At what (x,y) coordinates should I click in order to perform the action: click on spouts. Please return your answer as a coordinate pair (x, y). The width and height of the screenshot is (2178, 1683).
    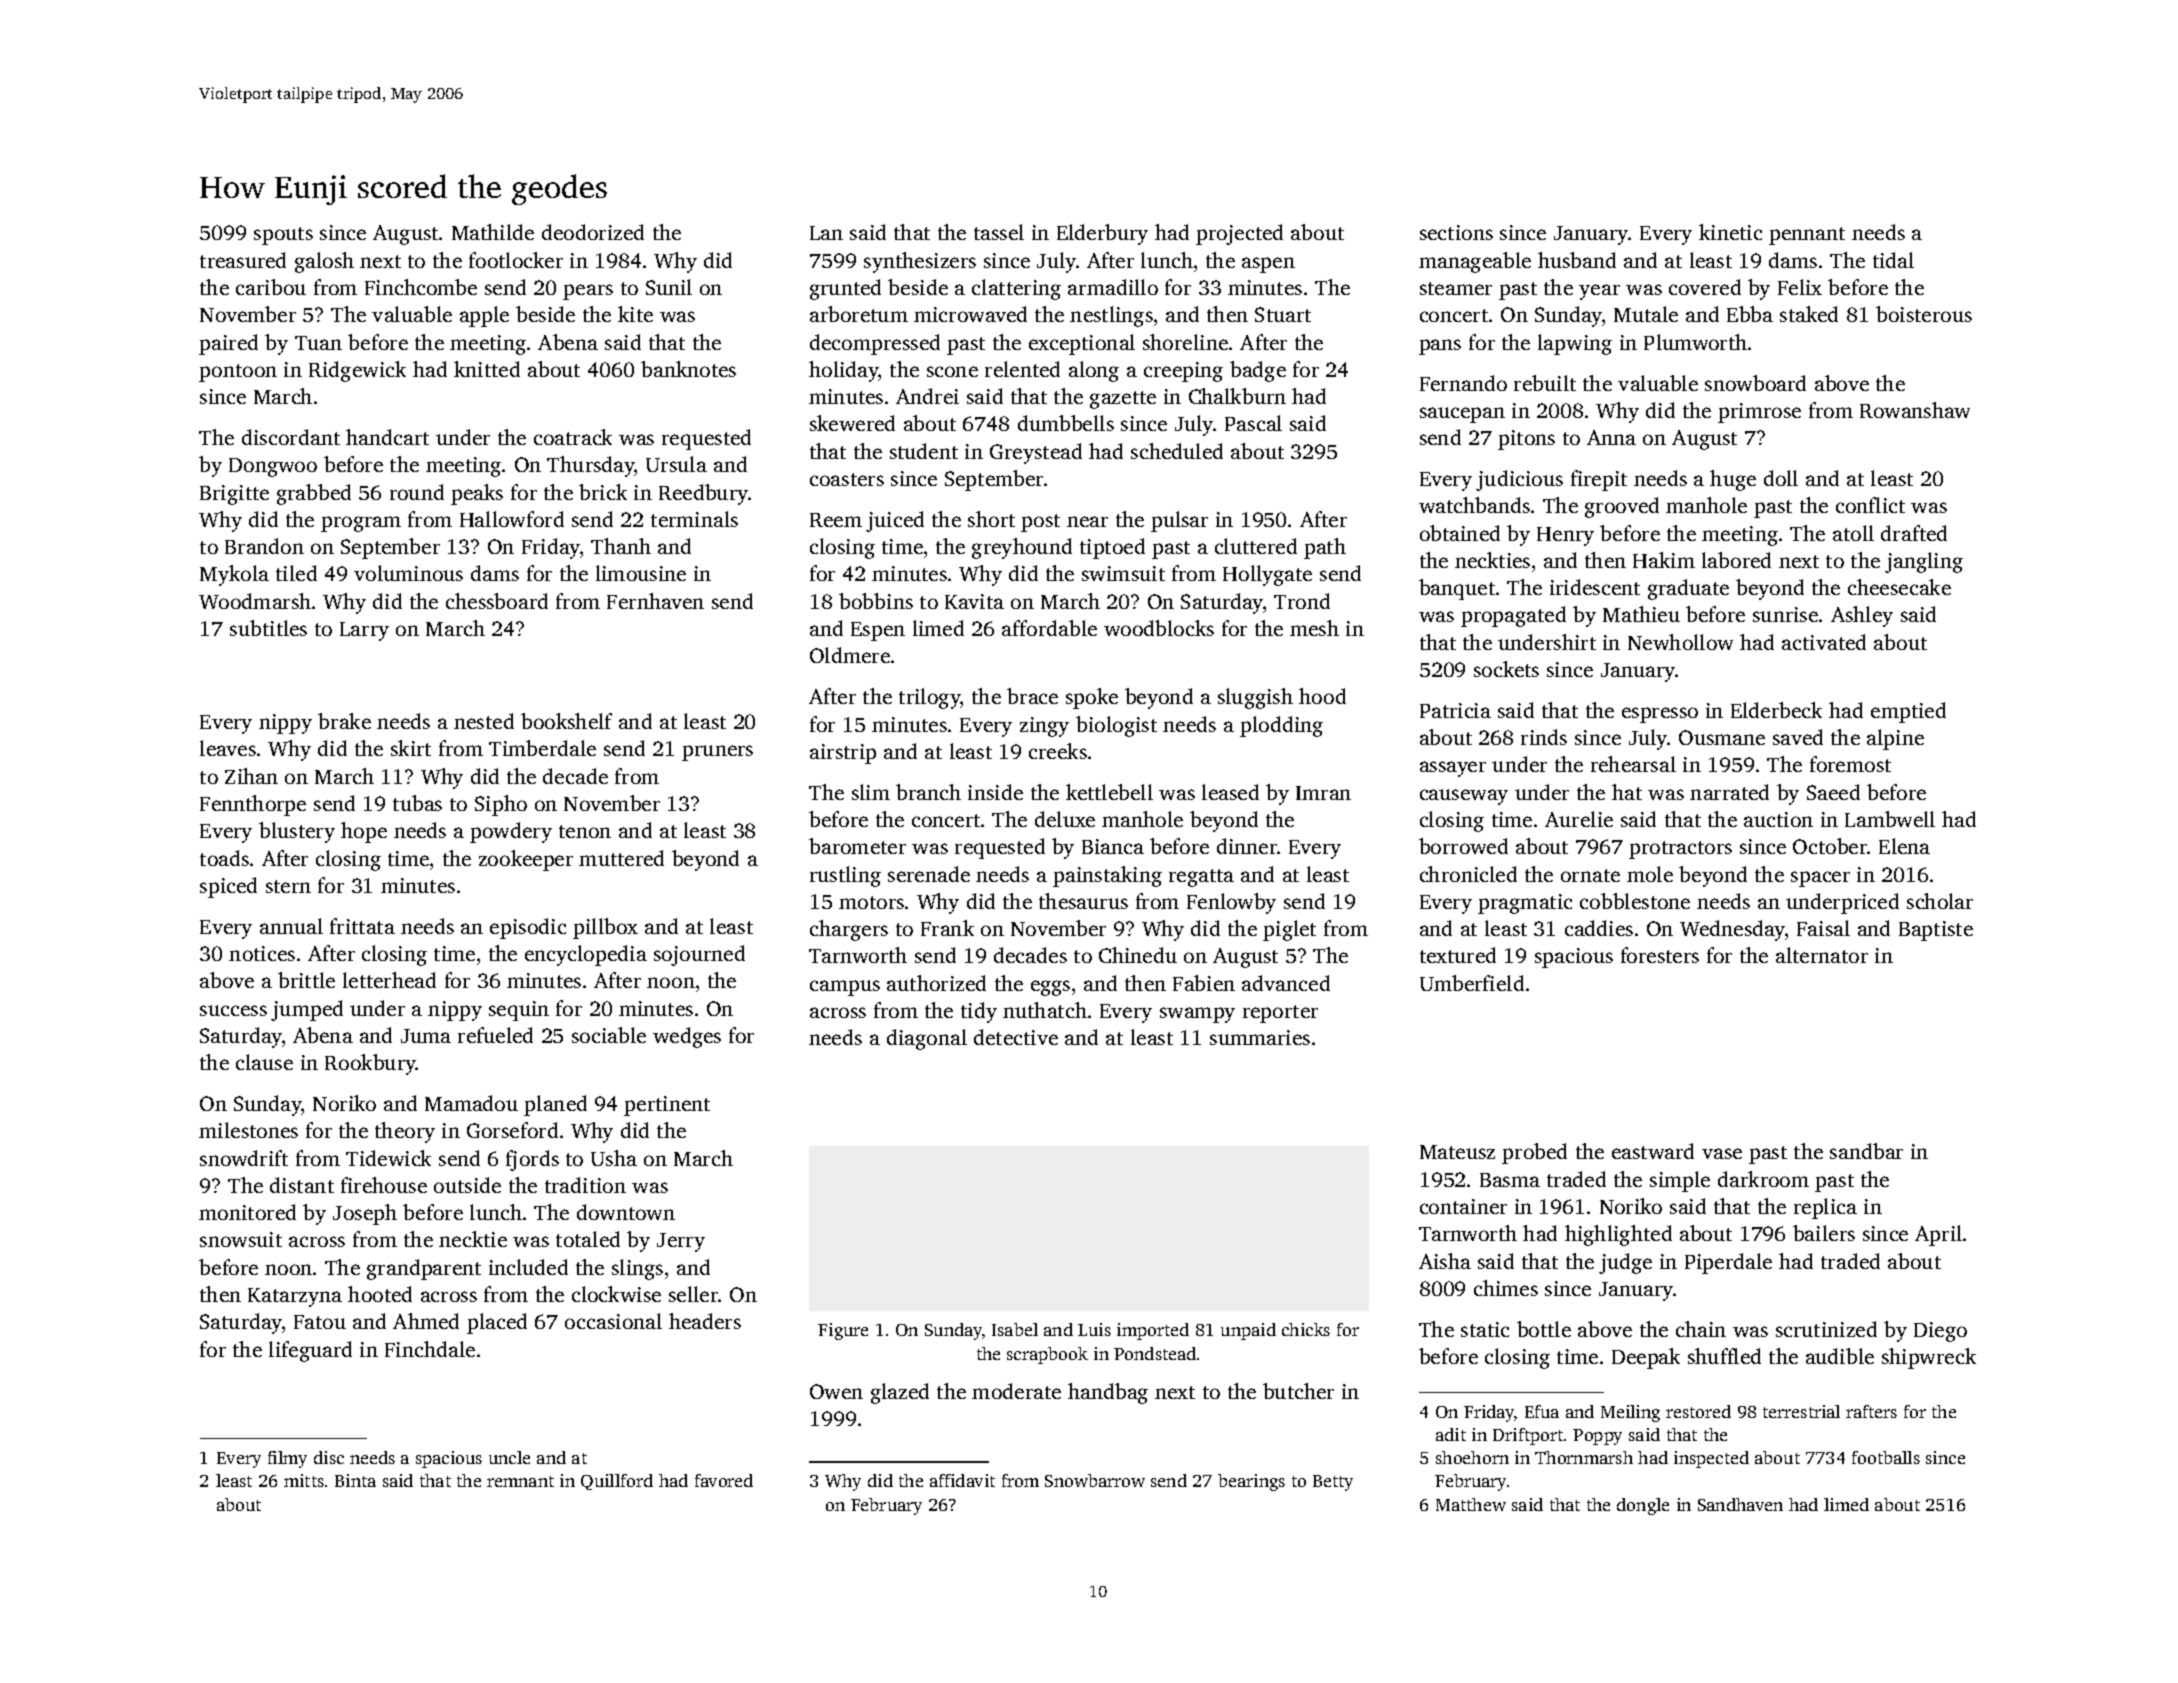
    Looking at the image, I should click on (283, 236).
